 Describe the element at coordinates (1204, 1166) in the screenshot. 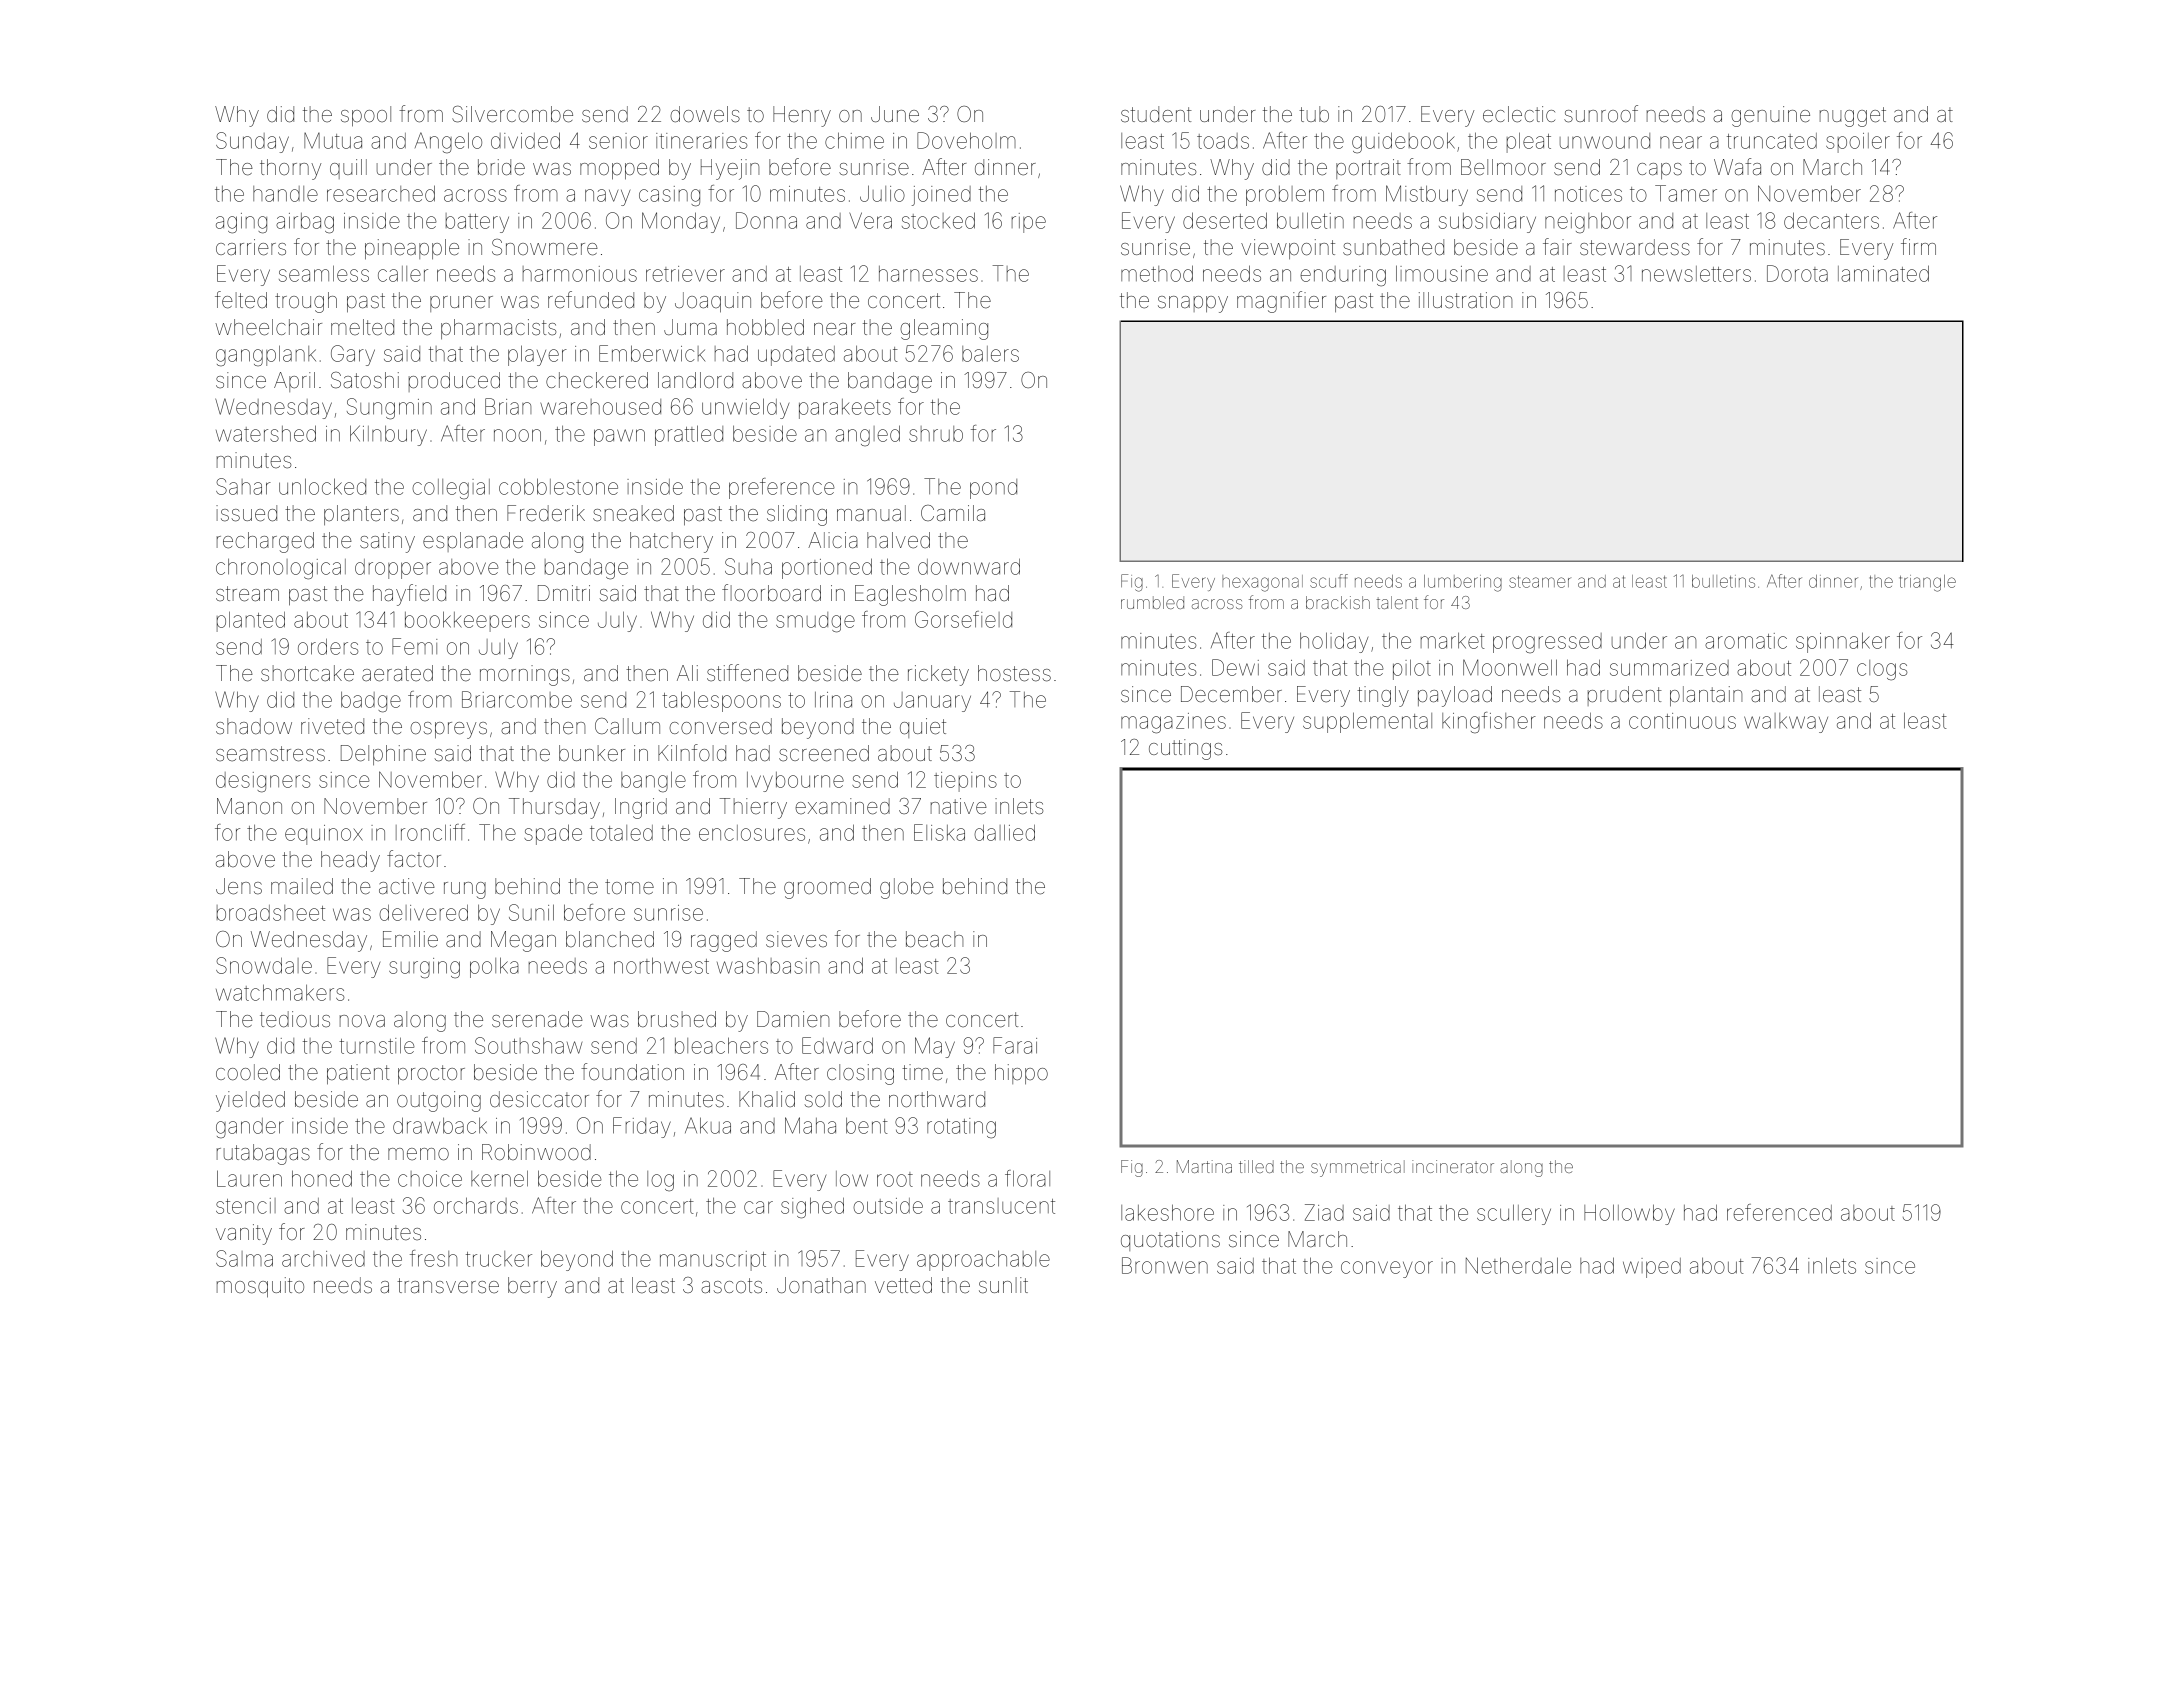

I see `Martina` at that location.
